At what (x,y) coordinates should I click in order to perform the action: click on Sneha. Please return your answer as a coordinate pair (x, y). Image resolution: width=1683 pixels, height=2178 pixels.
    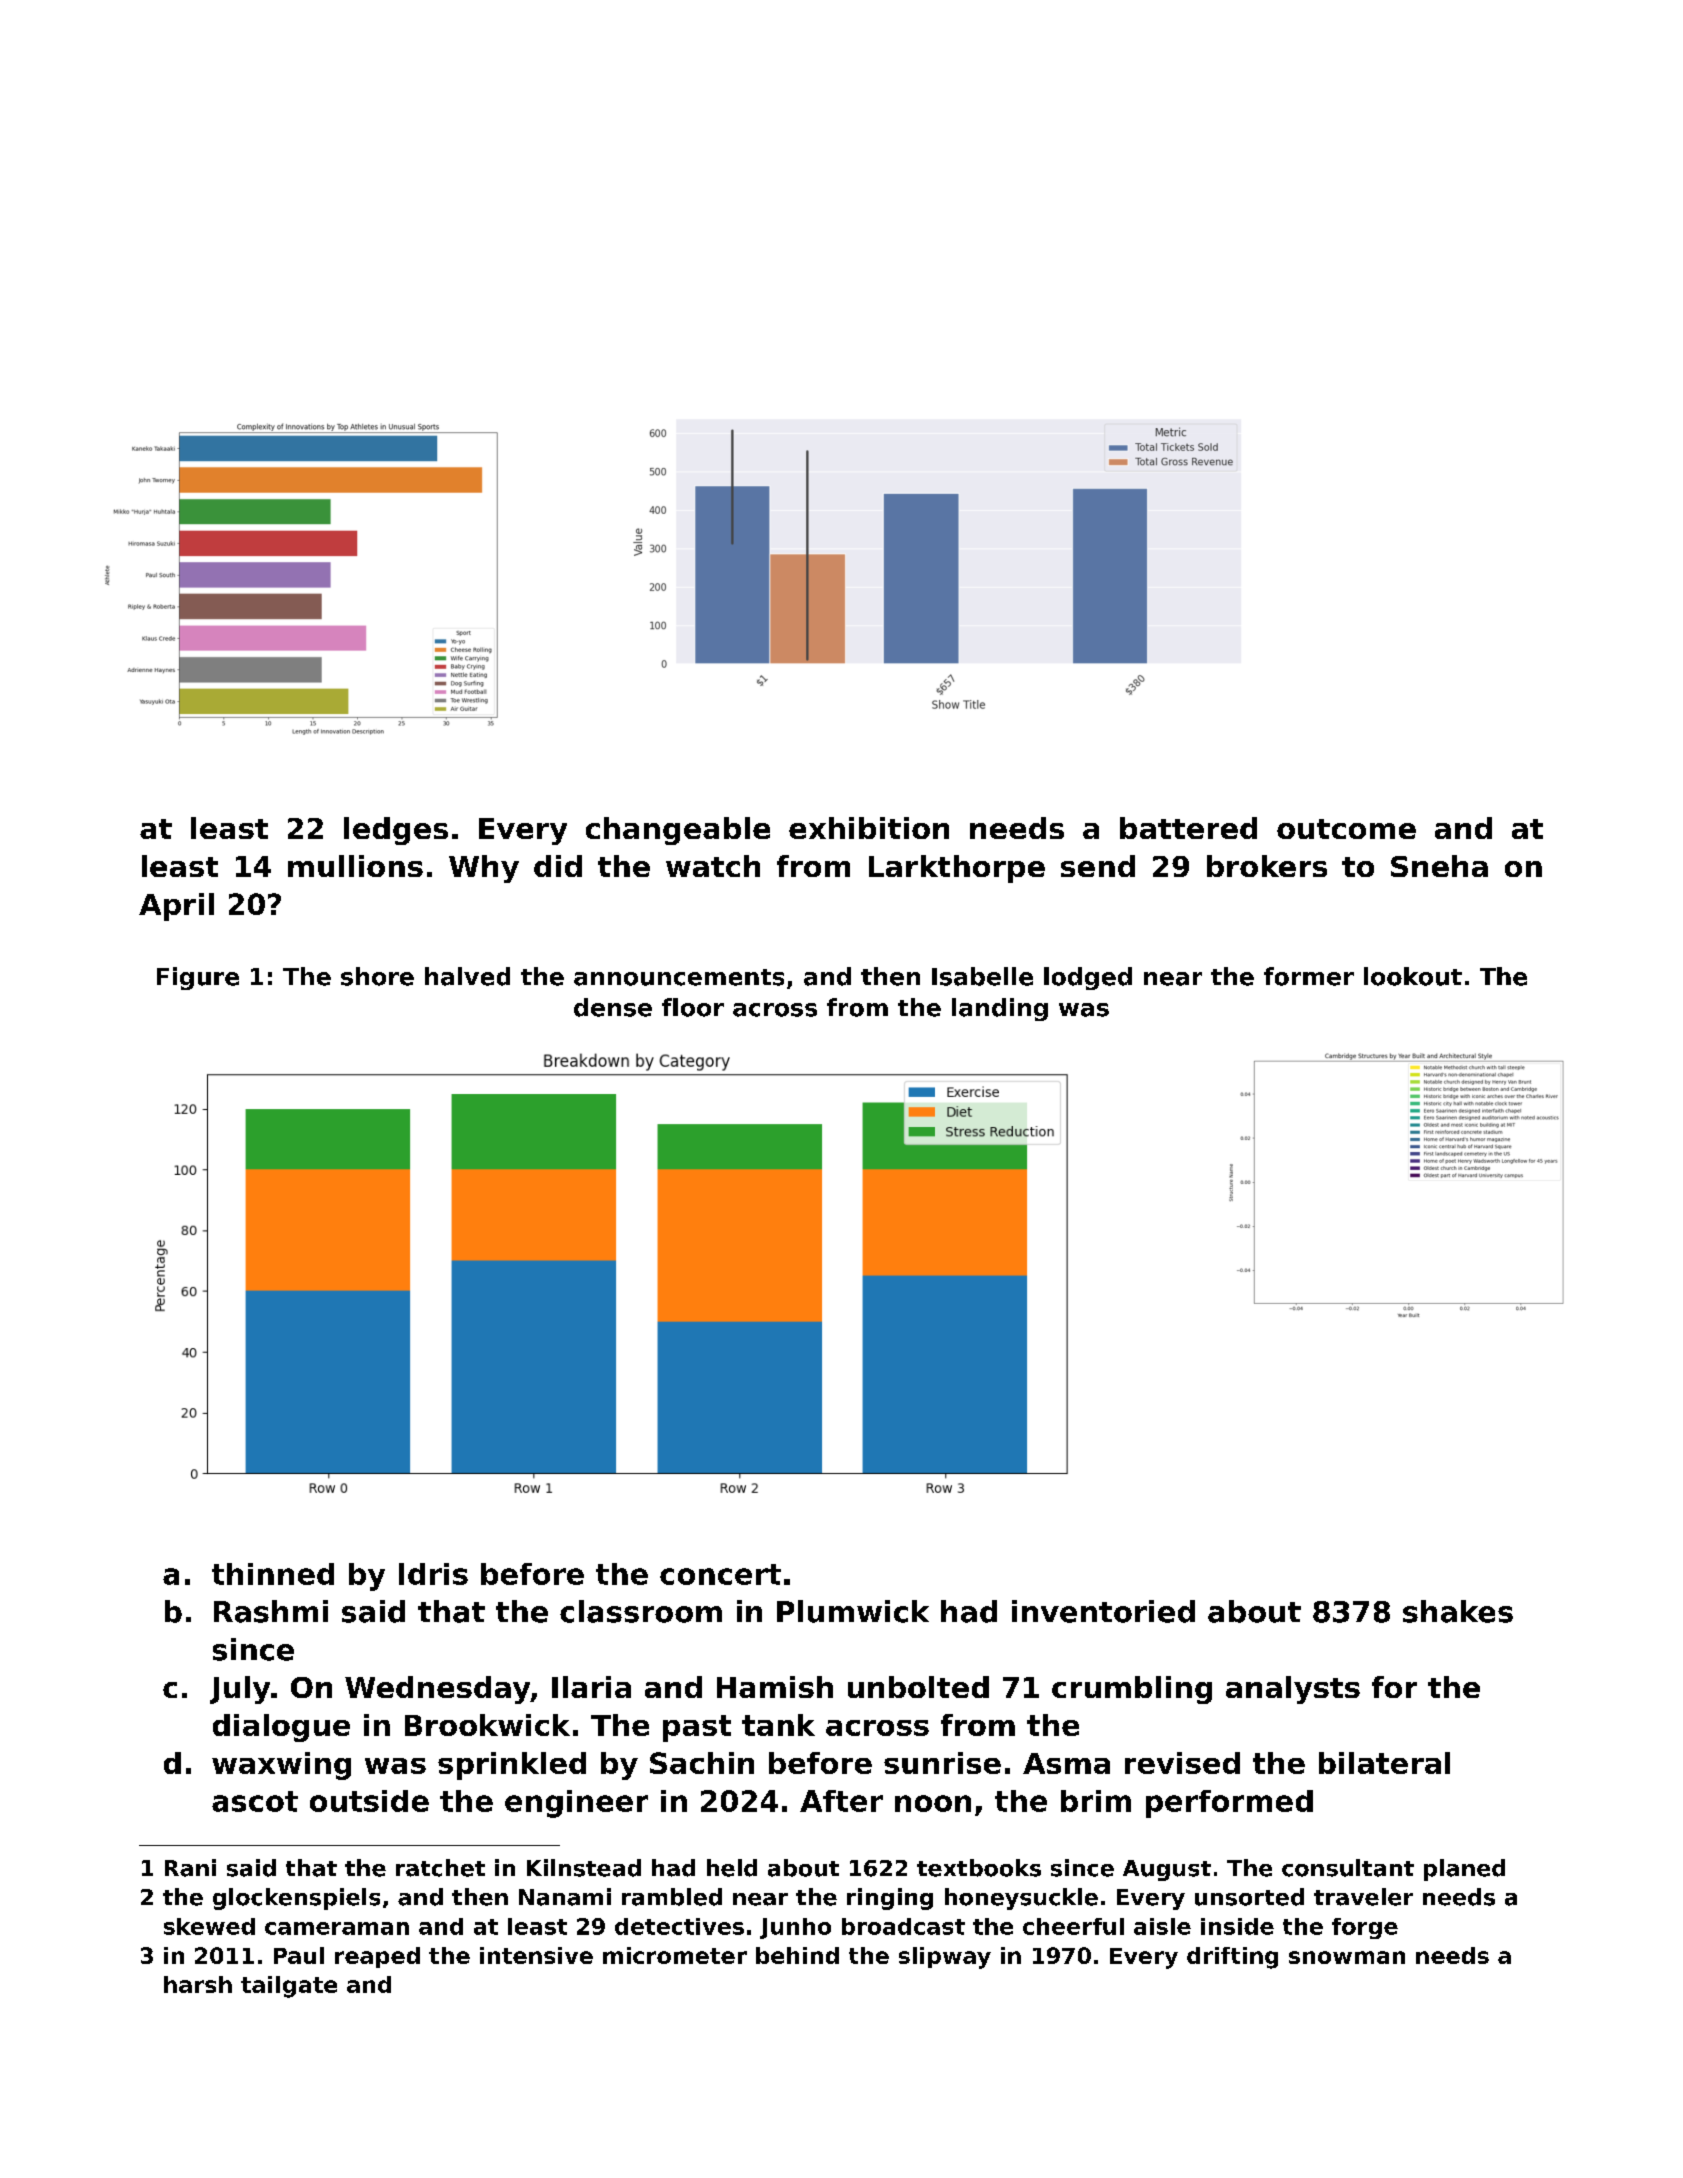
    Looking at the image, I should click on (1439, 866).
